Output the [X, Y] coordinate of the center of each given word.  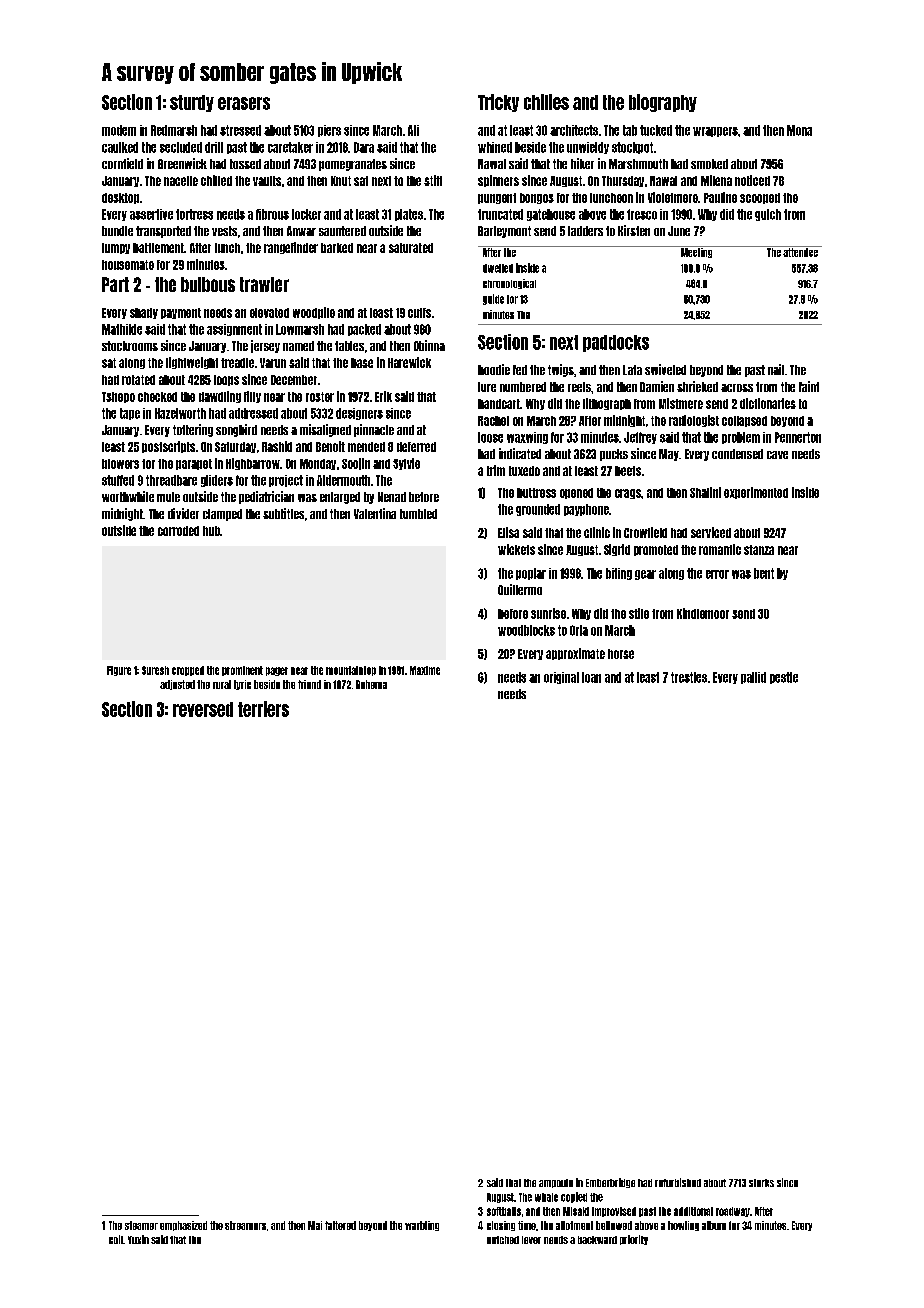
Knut [341, 181]
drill [214, 147]
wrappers [715, 132]
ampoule [556, 1183]
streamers [245, 1225]
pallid [753, 678]
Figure [119, 671]
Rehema [371, 684]
